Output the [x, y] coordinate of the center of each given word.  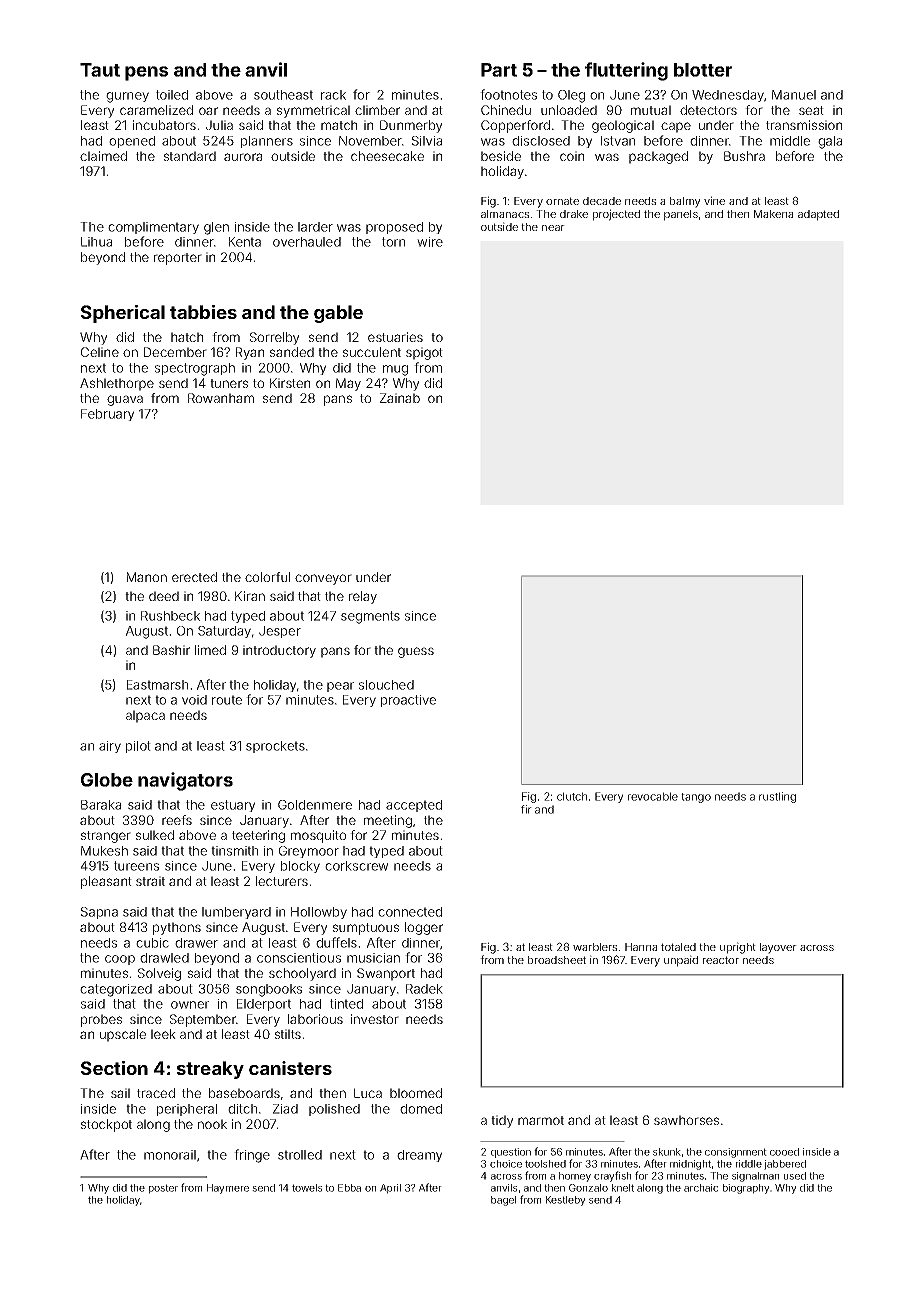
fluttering [626, 71]
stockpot [106, 1125]
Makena [773, 214]
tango [696, 798]
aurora [243, 157]
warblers [595, 947]
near [553, 228]
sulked [155, 835]
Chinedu [506, 110]
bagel [503, 1201]
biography [746, 1189]
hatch [187, 337]
